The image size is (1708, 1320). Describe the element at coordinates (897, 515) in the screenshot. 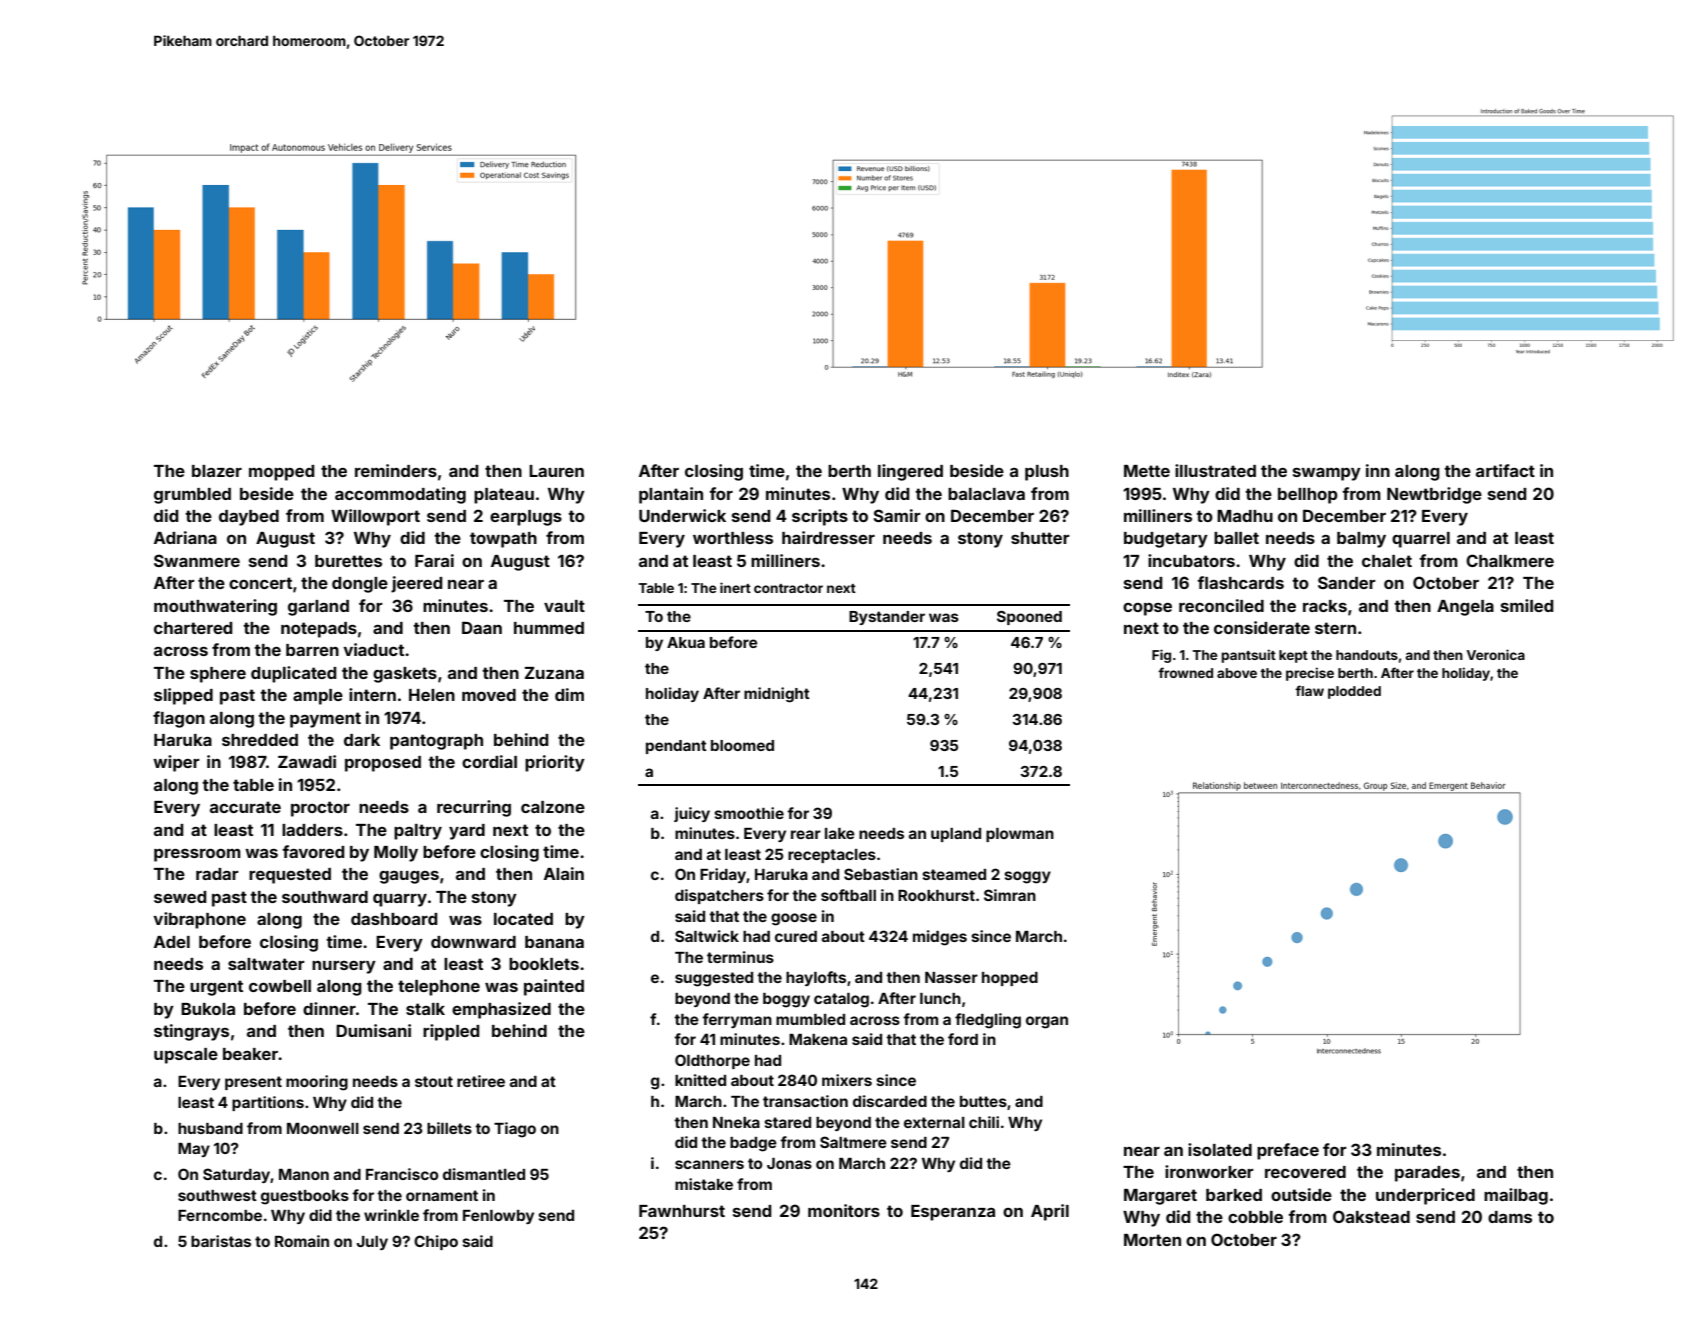

I see `Samir` at that location.
